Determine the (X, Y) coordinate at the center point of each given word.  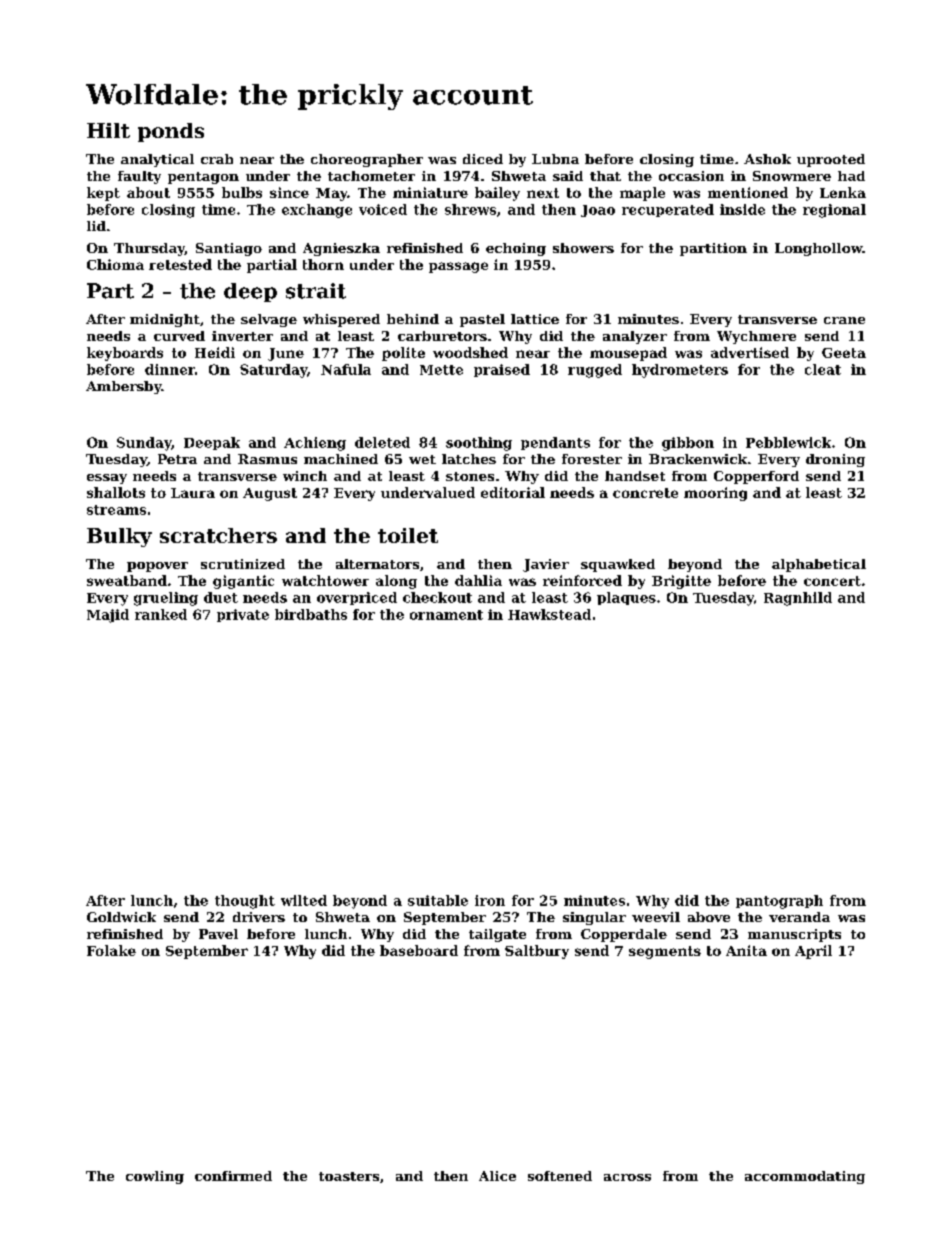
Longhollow (818, 249)
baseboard (419, 950)
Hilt (108, 130)
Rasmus (267, 459)
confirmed (233, 1176)
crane (844, 320)
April (813, 952)
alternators (377, 564)
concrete (645, 493)
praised (502, 370)
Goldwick (121, 917)
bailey (497, 194)
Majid (108, 616)
